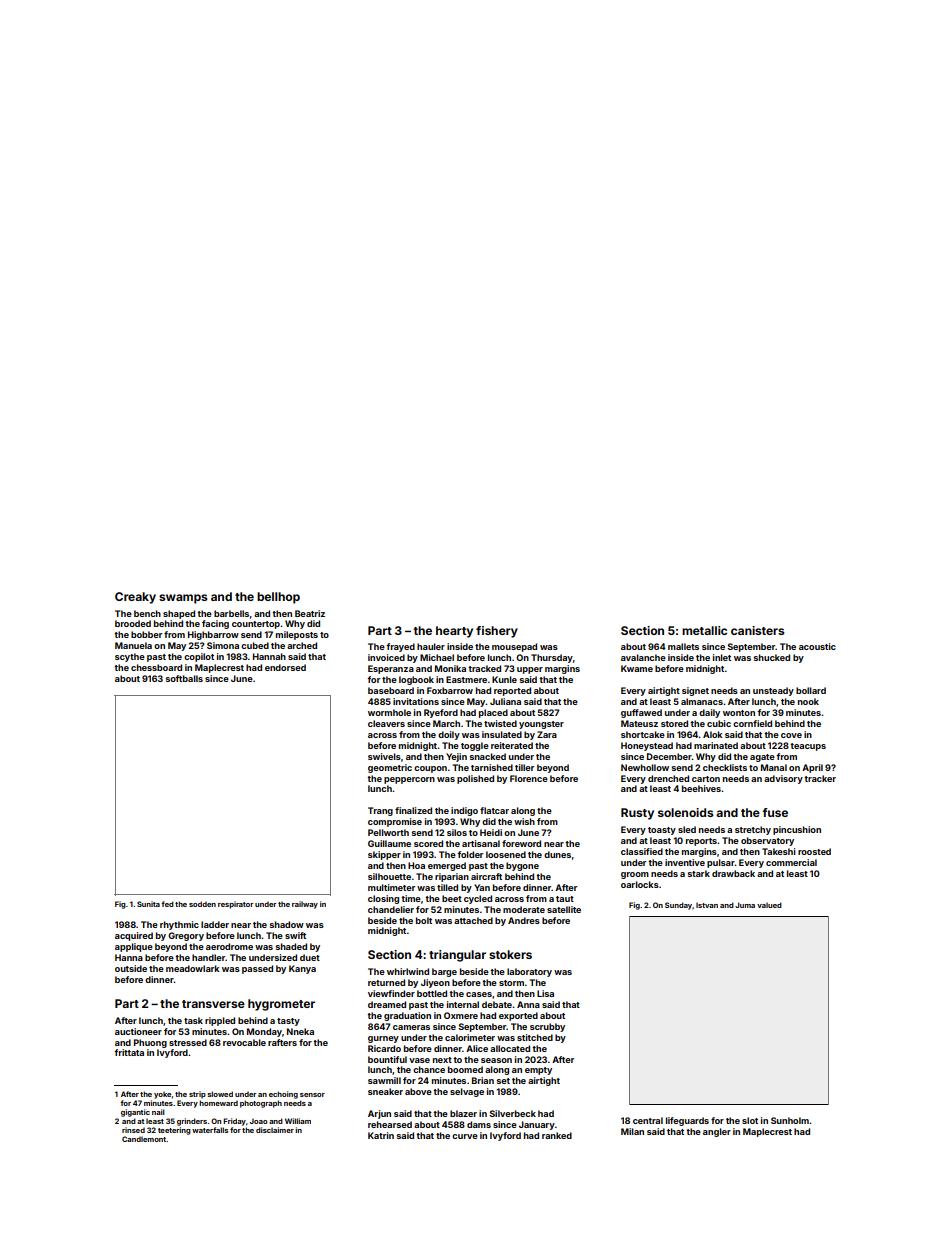  Describe the element at coordinates (384, 756) in the screenshot. I see `swivels` at that location.
